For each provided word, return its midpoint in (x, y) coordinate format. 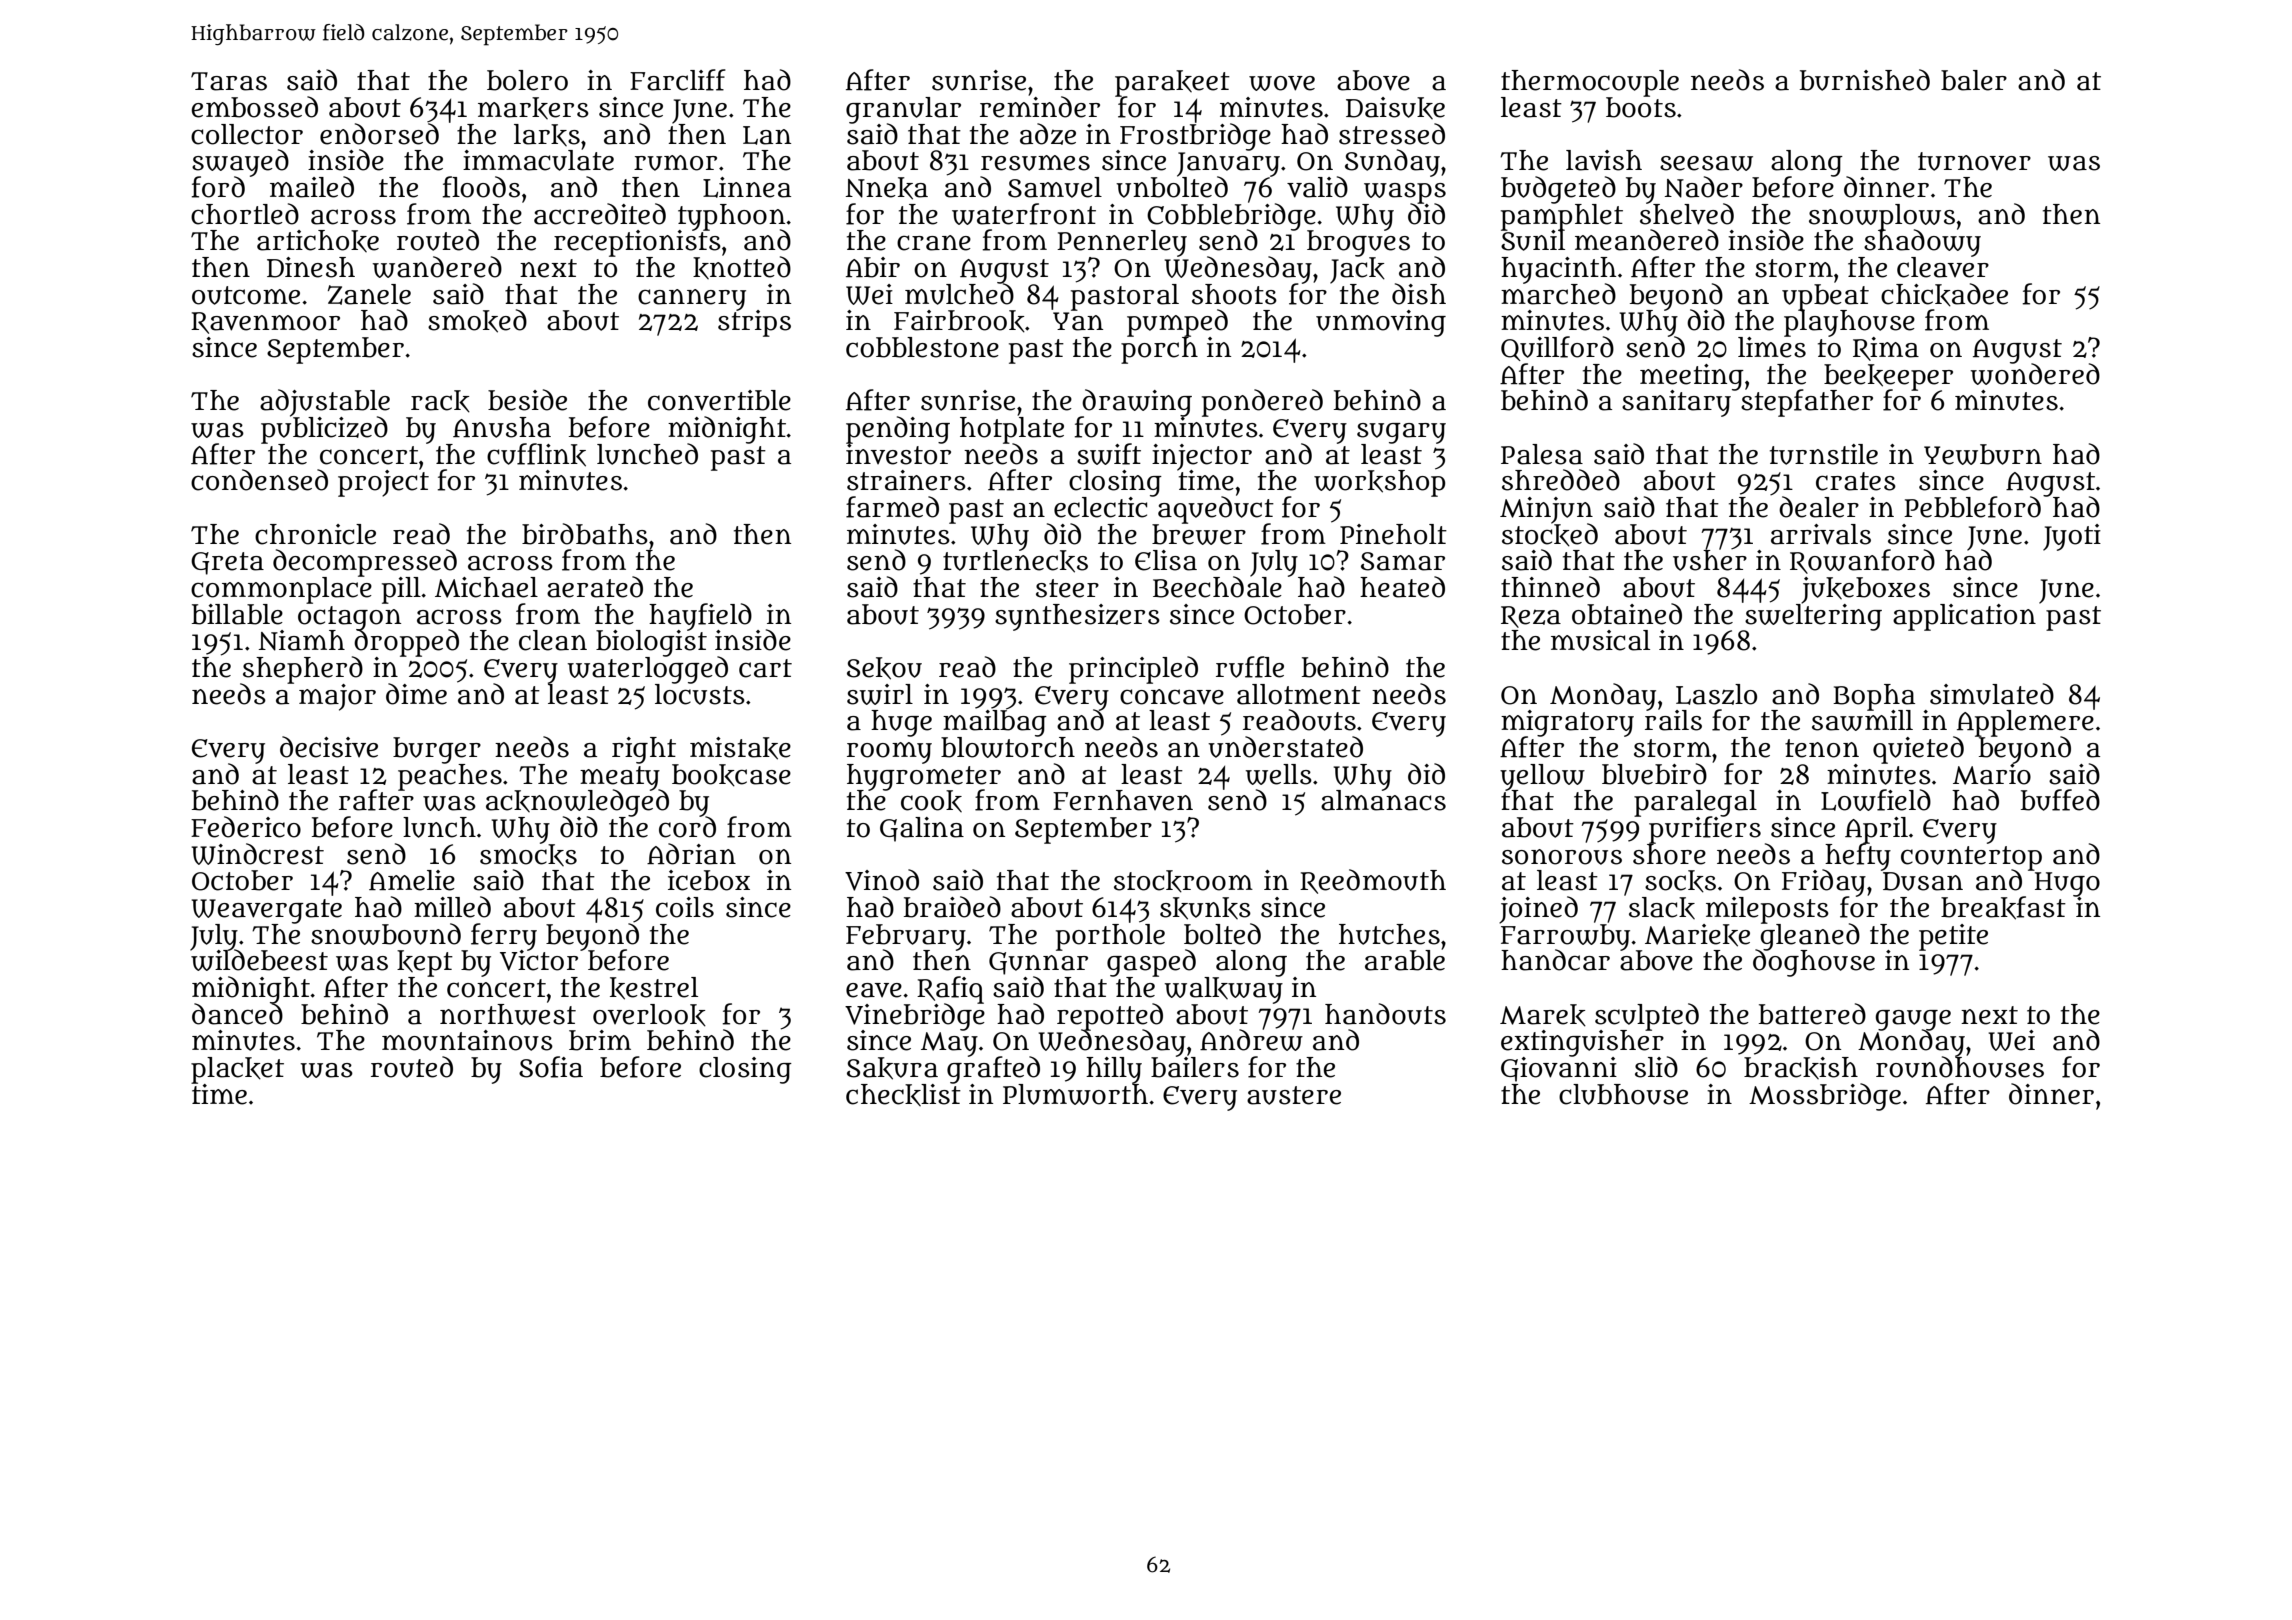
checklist (903, 1094)
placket (237, 1070)
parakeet (1172, 83)
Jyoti (2072, 537)
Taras (229, 81)
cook (931, 801)
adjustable (325, 402)
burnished (1865, 80)
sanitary (1678, 403)
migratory (1567, 723)
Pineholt (1393, 534)
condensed (259, 480)
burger (437, 750)
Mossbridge (1825, 1097)
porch (1159, 350)
